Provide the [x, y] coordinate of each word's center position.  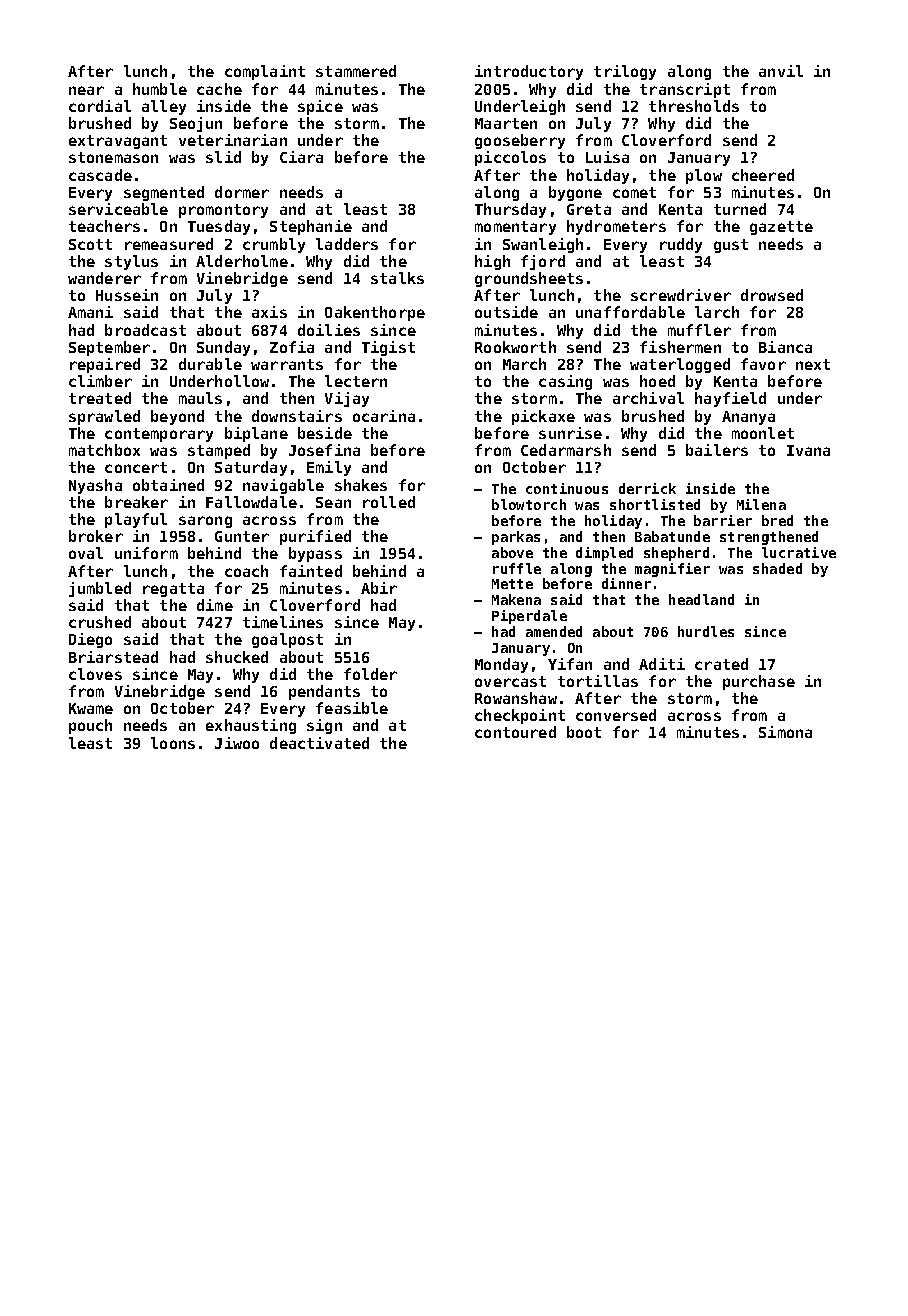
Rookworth [515, 347]
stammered [356, 71]
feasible [352, 708]
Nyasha [95, 486]
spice [320, 107]
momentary [515, 228]
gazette [781, 228]
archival [648, 398]
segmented [164, 193]
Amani [90, 312]
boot [584, 732]
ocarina [384, 416]
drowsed [772, 295]
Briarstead [113, 657]
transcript [685, 90]
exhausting [251, 726]
